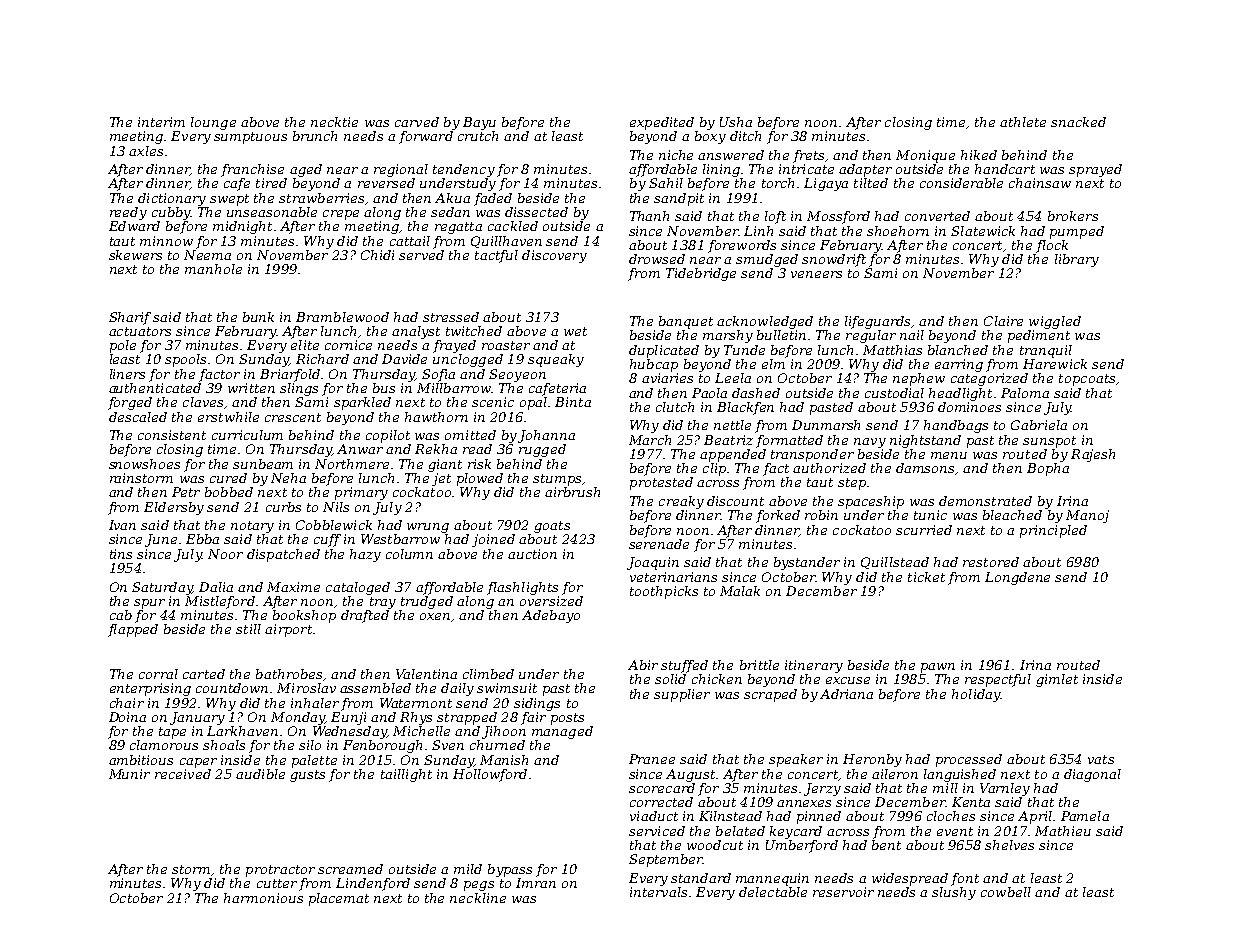  I want to click on library, so click(1077, 260).
